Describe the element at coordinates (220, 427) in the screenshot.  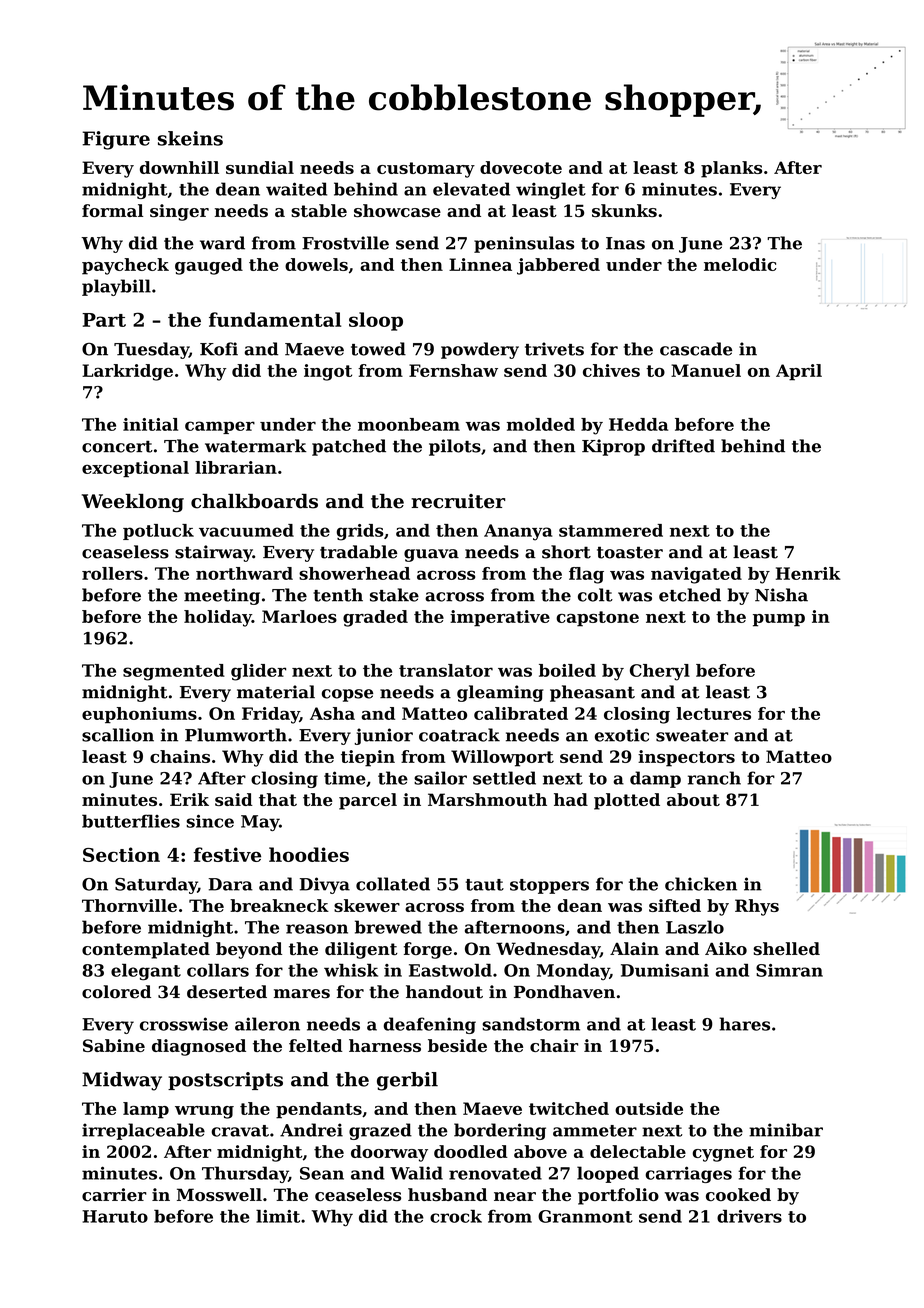
I see `camper` at that location.
